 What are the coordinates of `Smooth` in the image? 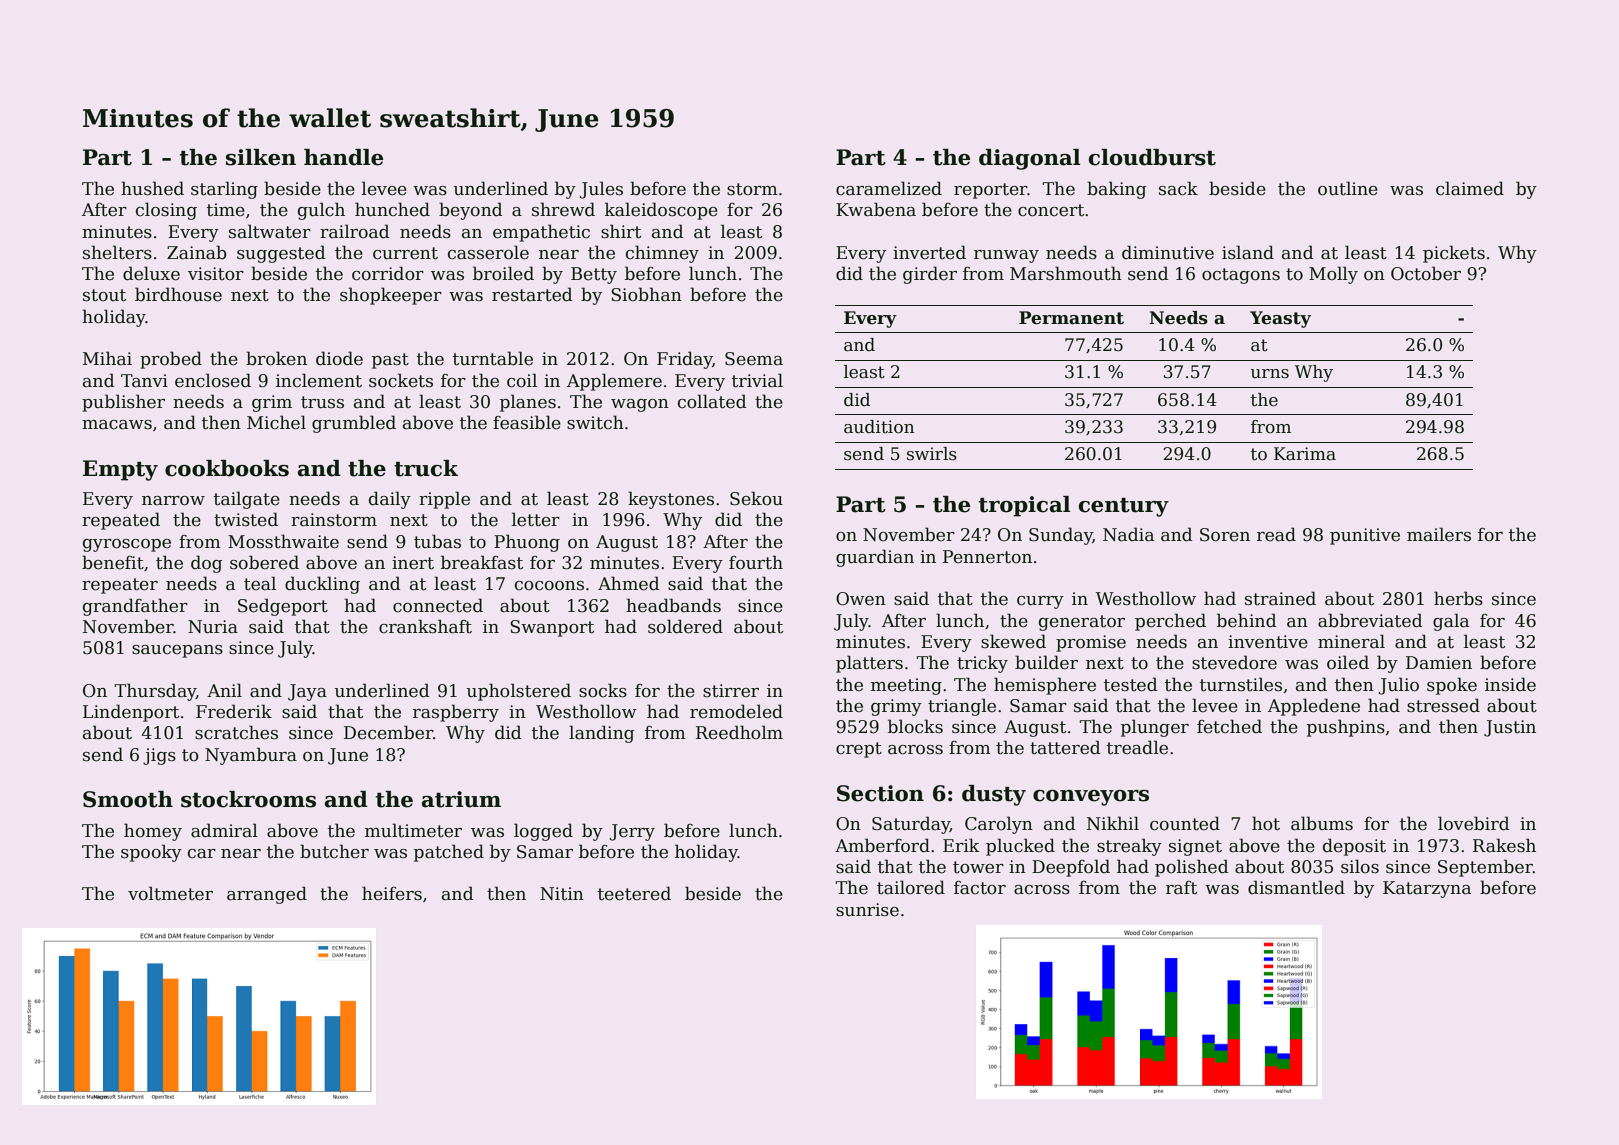 It's located at (128, 799).
